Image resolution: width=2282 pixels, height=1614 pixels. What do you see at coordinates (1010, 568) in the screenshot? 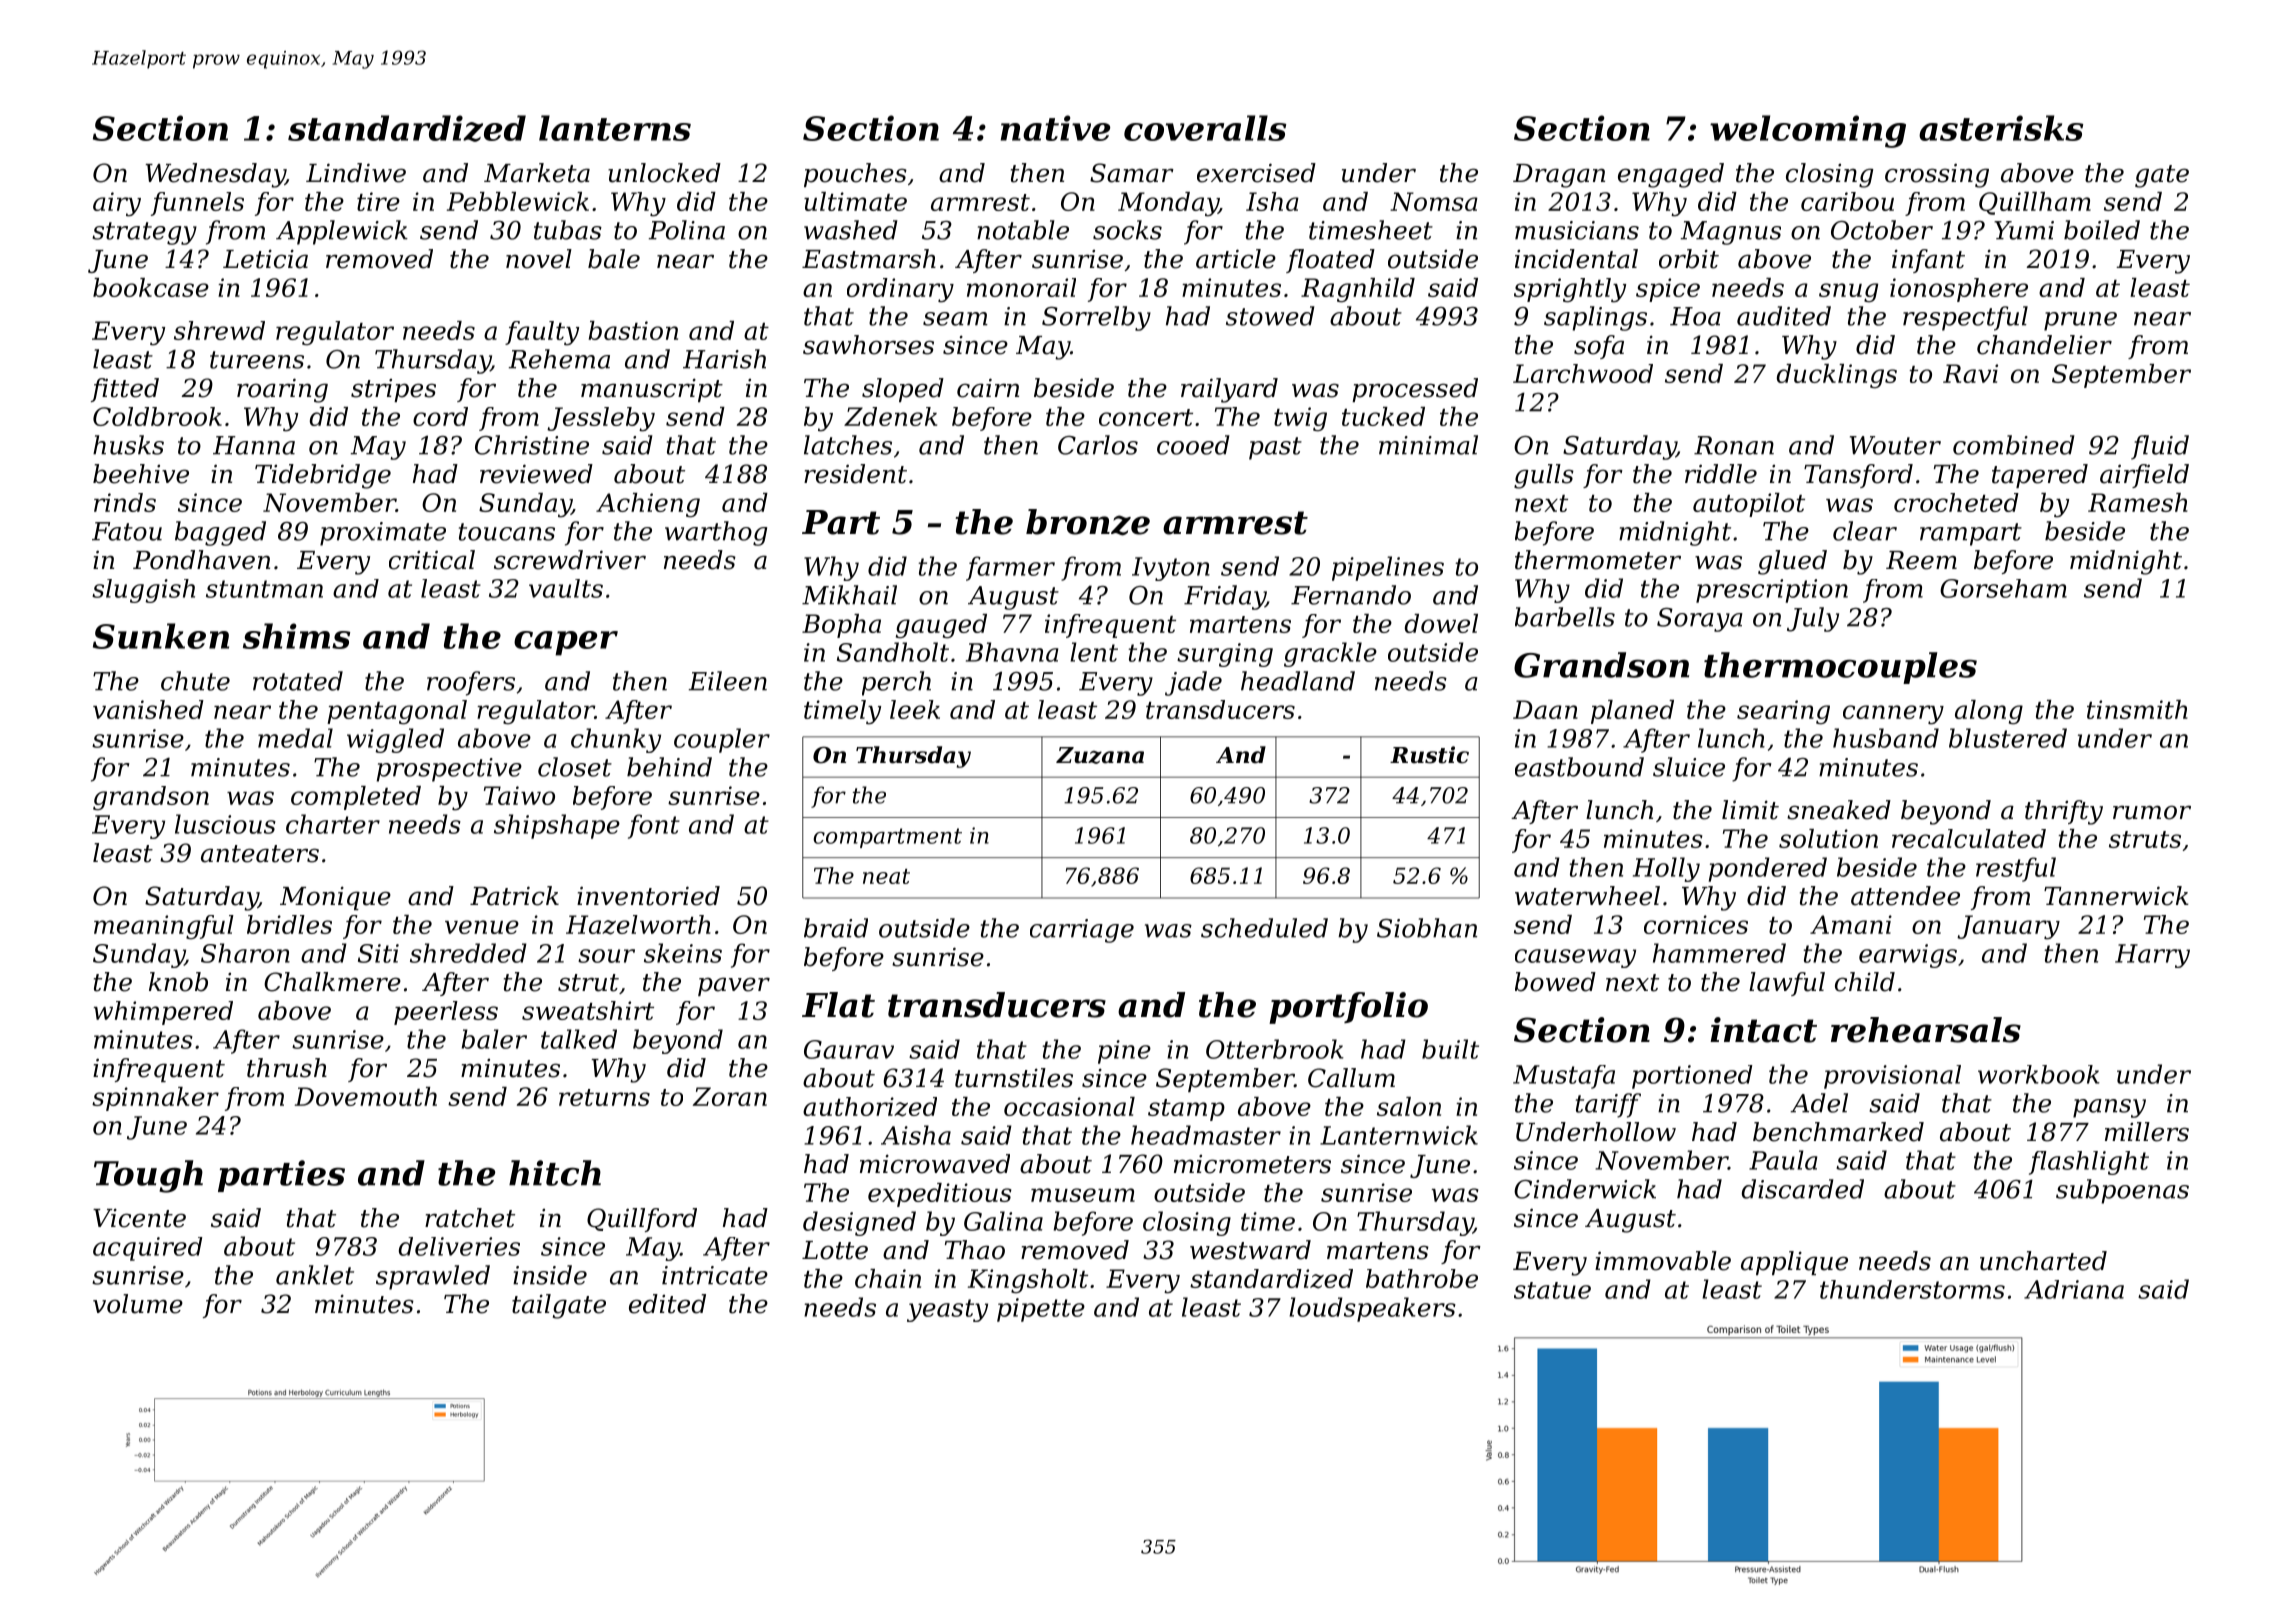
I see `farmer` at bounding box center [1010, 568].
